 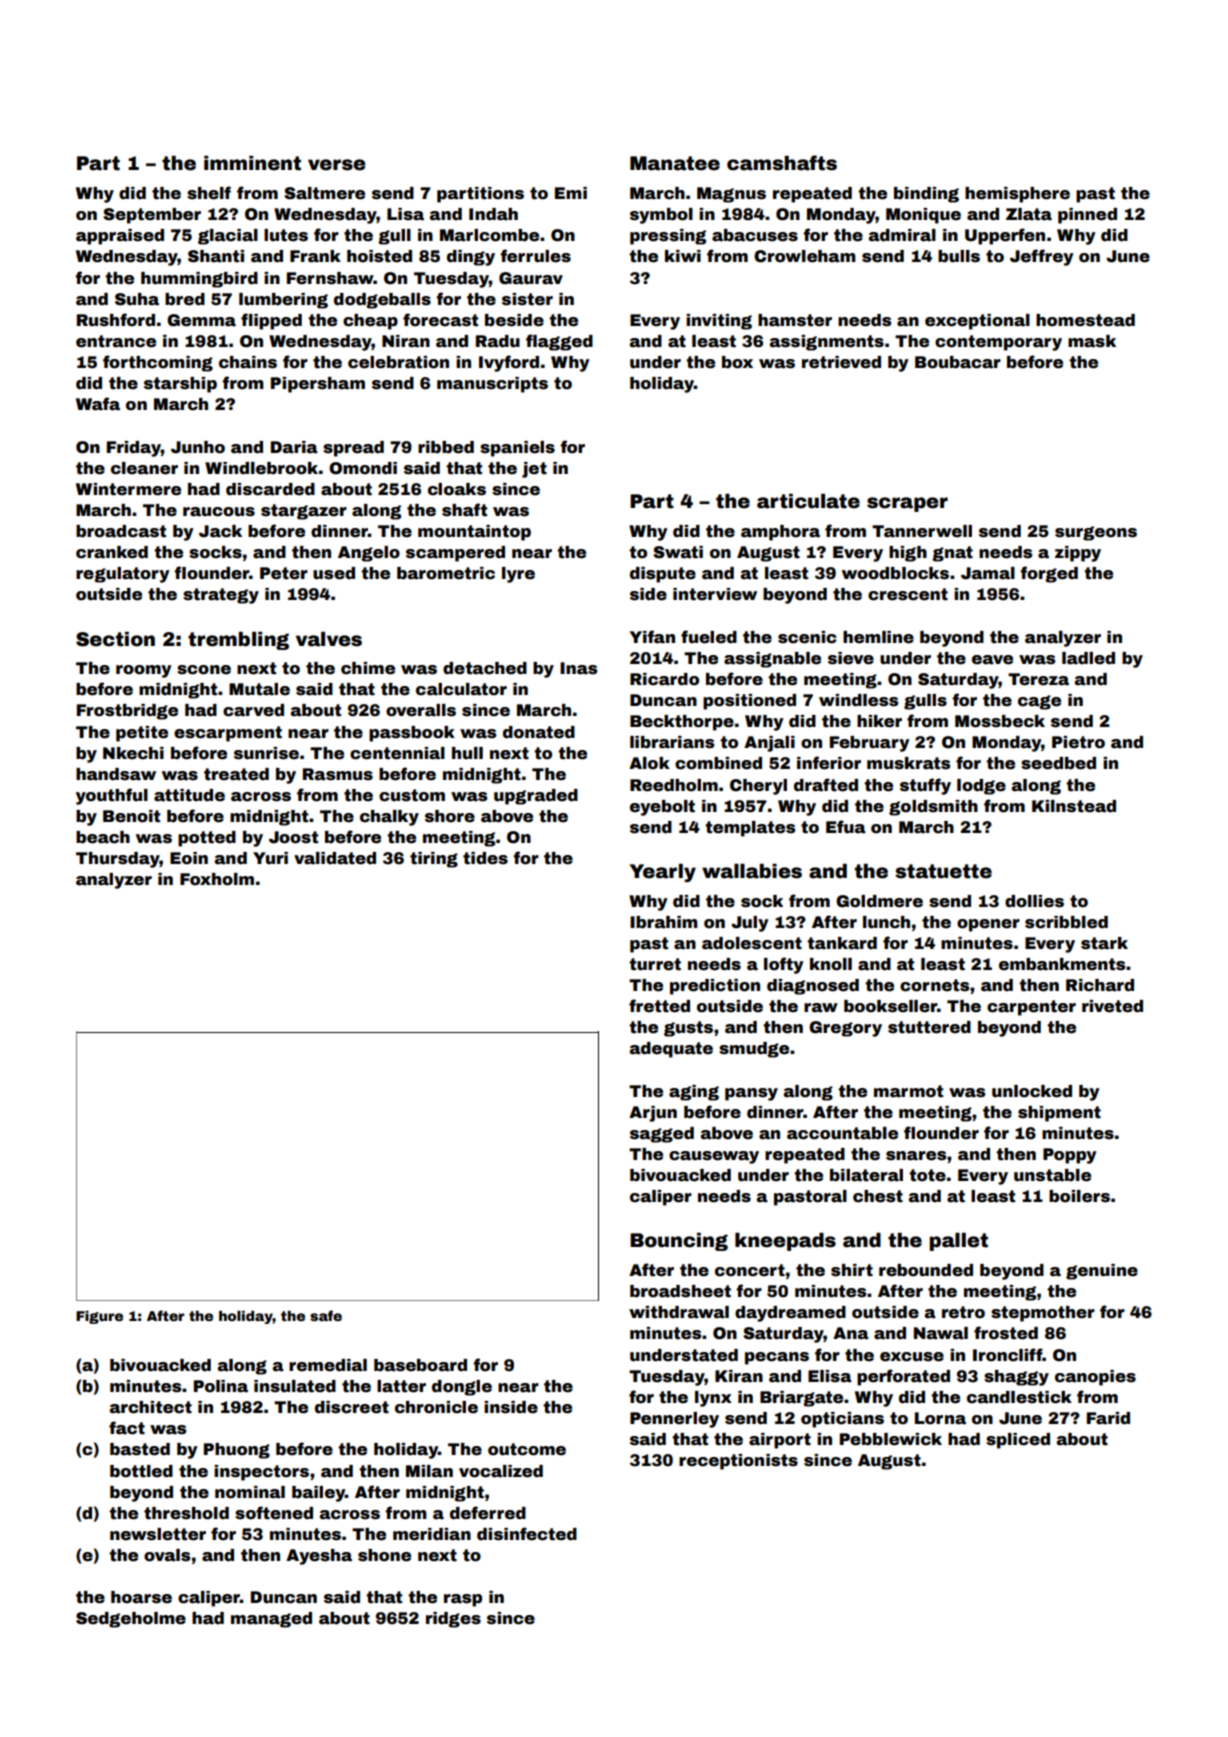 I want to click on Boubacar, so click(x=958, y=362).
